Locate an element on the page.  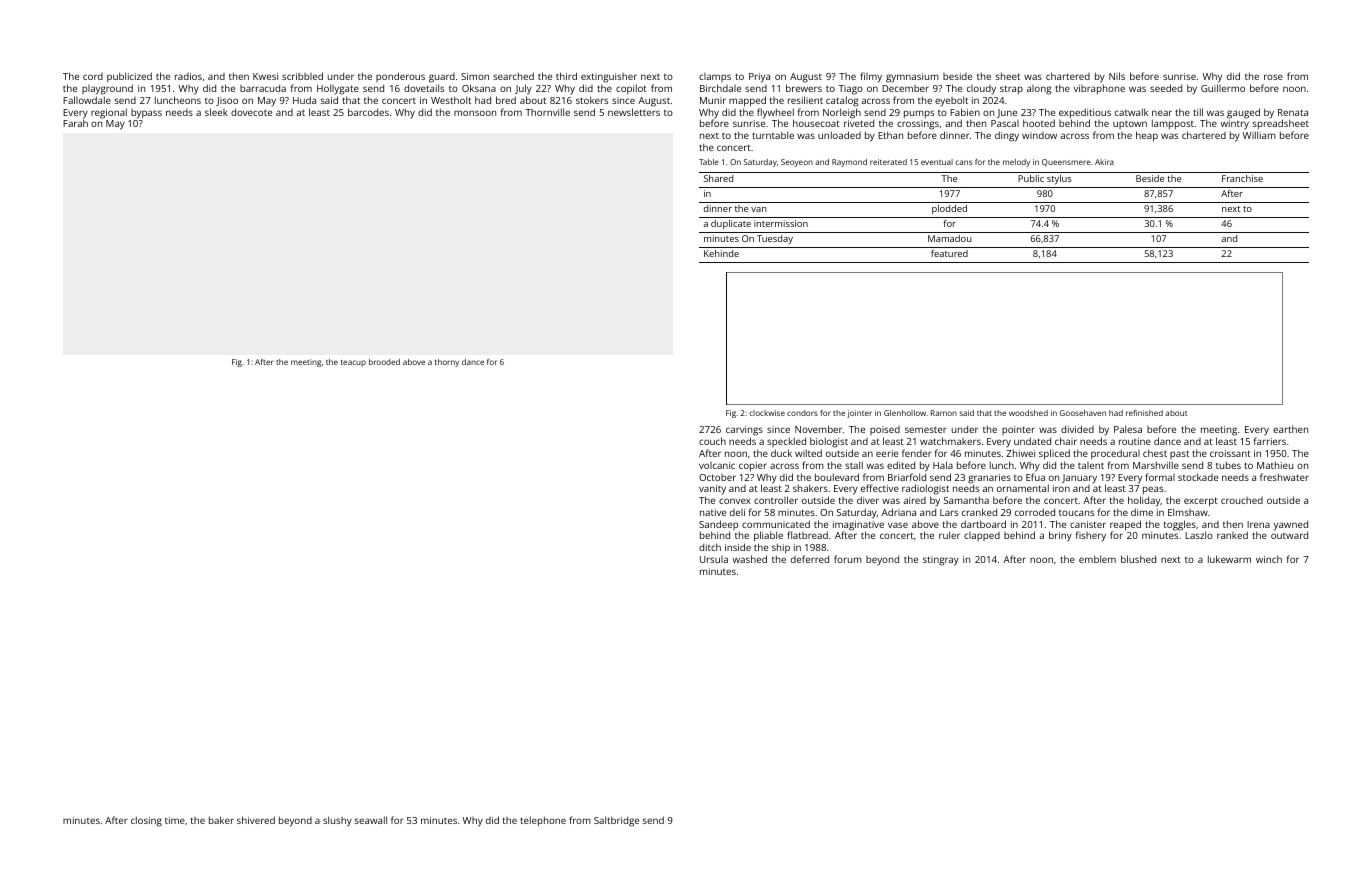
peas is located at coordinates (1153, 490).
